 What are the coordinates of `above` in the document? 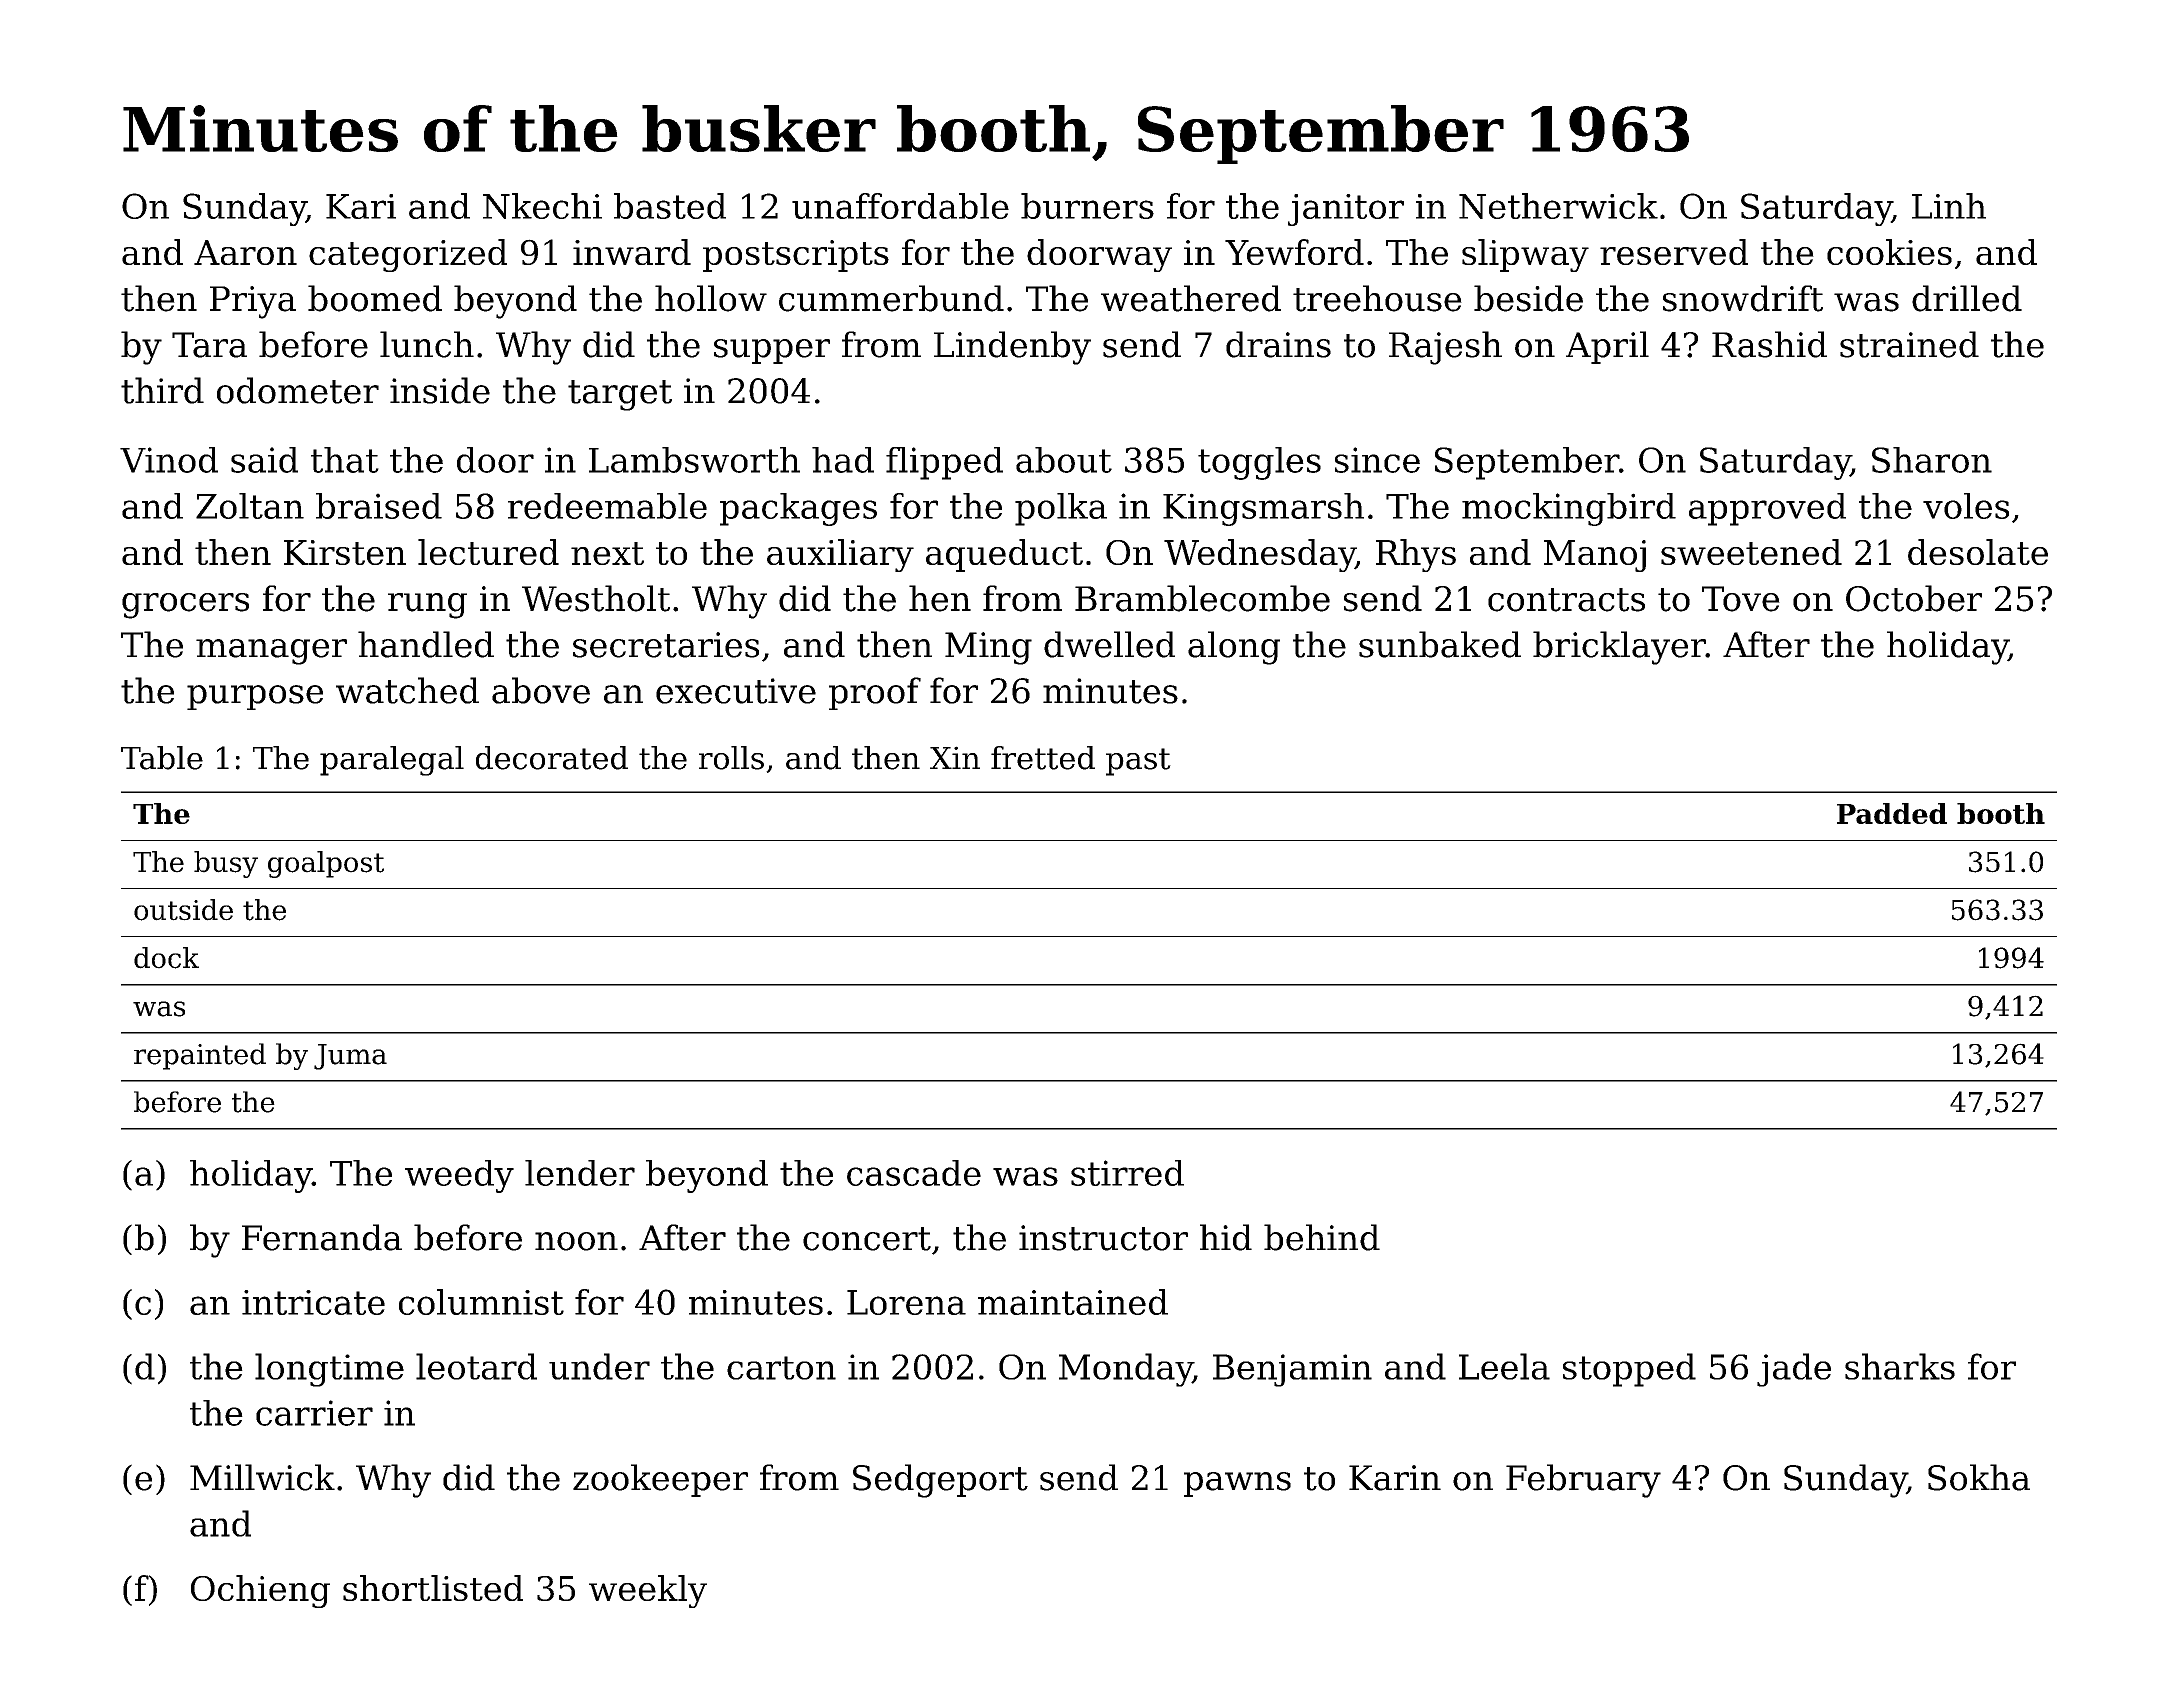 It's located at (541, 690).
